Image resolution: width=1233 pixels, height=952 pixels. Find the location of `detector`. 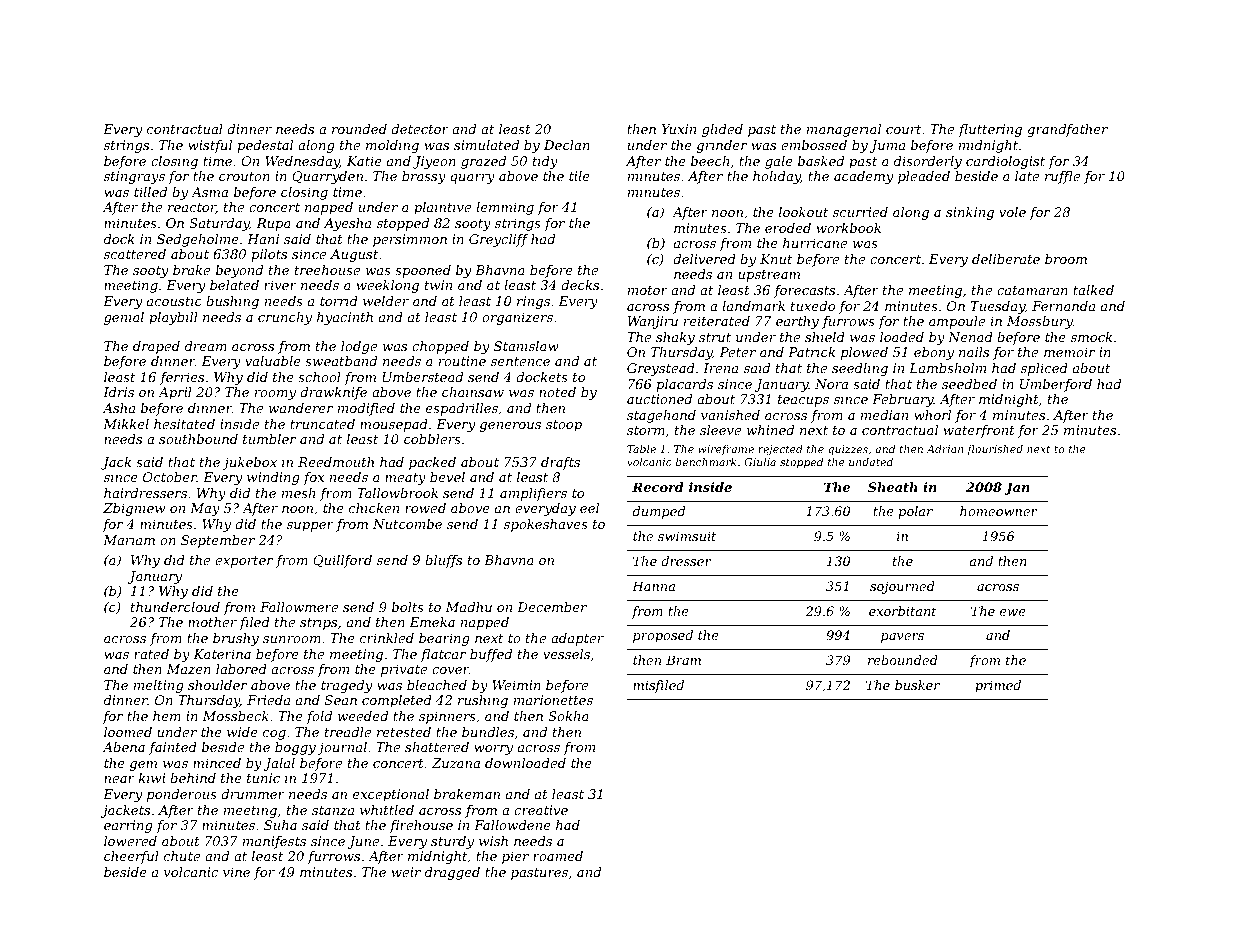

detector is located at coordinates (420, 129).
